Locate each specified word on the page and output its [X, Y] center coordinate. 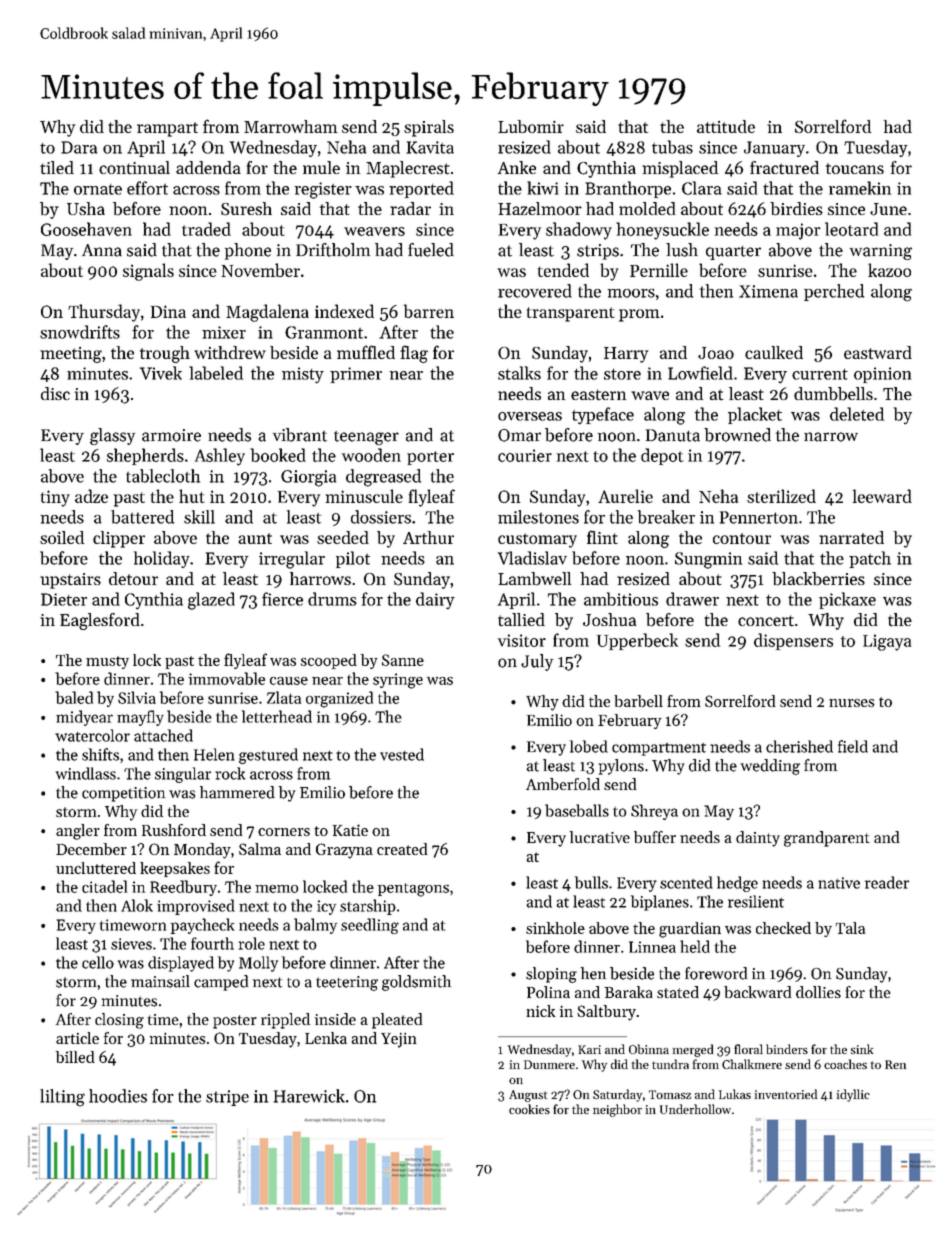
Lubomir [531, 126]
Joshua [609, 620]
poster [235, 1022]
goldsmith [416, 983]
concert [766, 621]
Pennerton [759, 517]
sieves [131, 944]
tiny [55, 498]
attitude [726, 126]
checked [783, 928]
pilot [353, 559]
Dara [79, 147]
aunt [255, 538]
